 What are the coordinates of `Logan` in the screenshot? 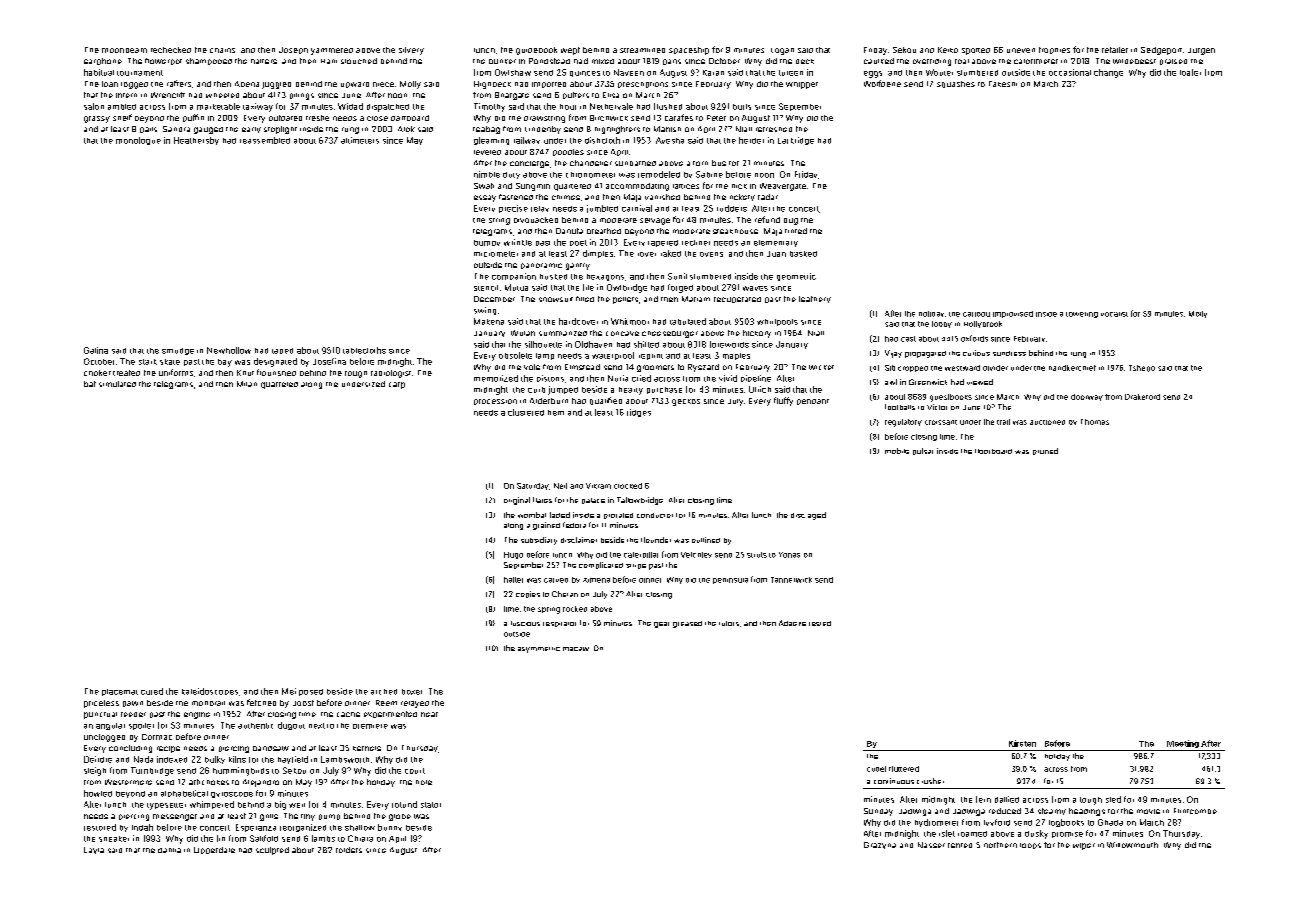 It's located at (782, 51).
